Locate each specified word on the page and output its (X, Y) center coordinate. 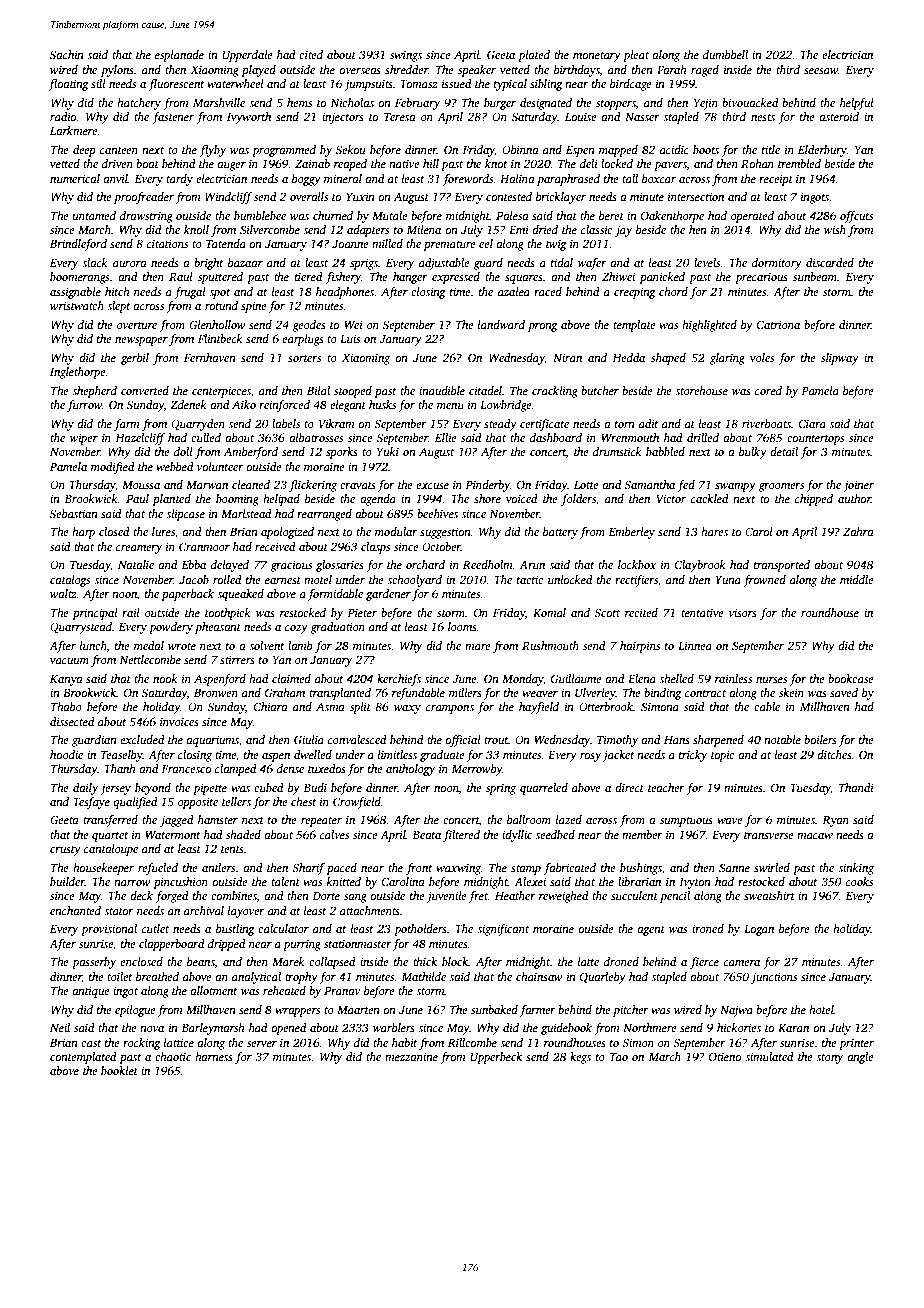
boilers (820, 739)
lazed (569, 819)
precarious (761, 278)
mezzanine (411, 1056)
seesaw (821, 71)
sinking (856, 869)
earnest (283, 580)
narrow (132, 883)
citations (167, 243)
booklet (119, 1070)
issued (457, 83)
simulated (769, 1056)
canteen (119, 150)
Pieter (362, 612)
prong (543, 327)
